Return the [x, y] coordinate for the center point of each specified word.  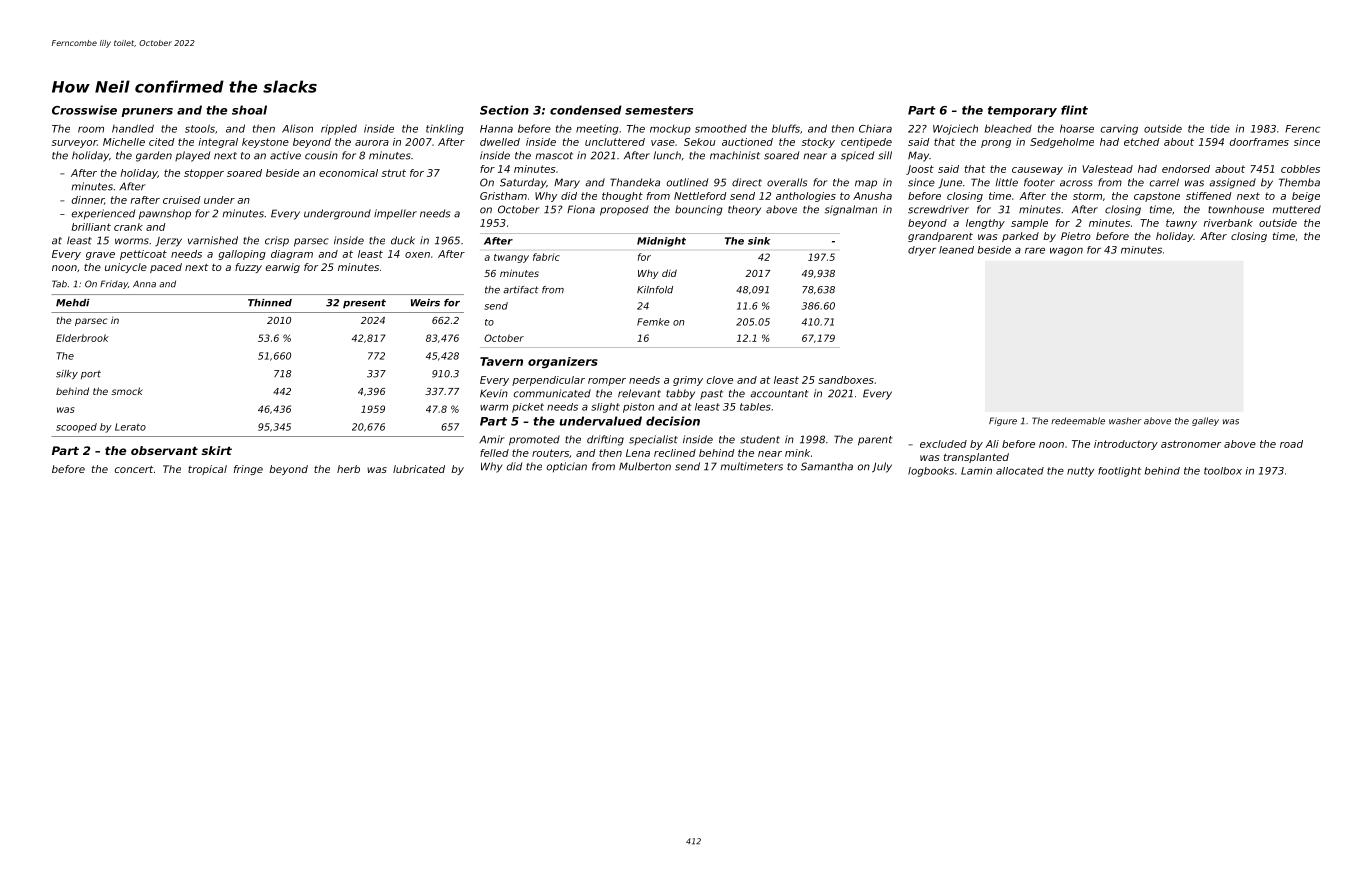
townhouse [1236, 209]
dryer [922, 251]
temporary [1022, 111]
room [91, 129]
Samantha [827, 466]
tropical [207, 470]
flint [1074, 110]
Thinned [270, 303]
